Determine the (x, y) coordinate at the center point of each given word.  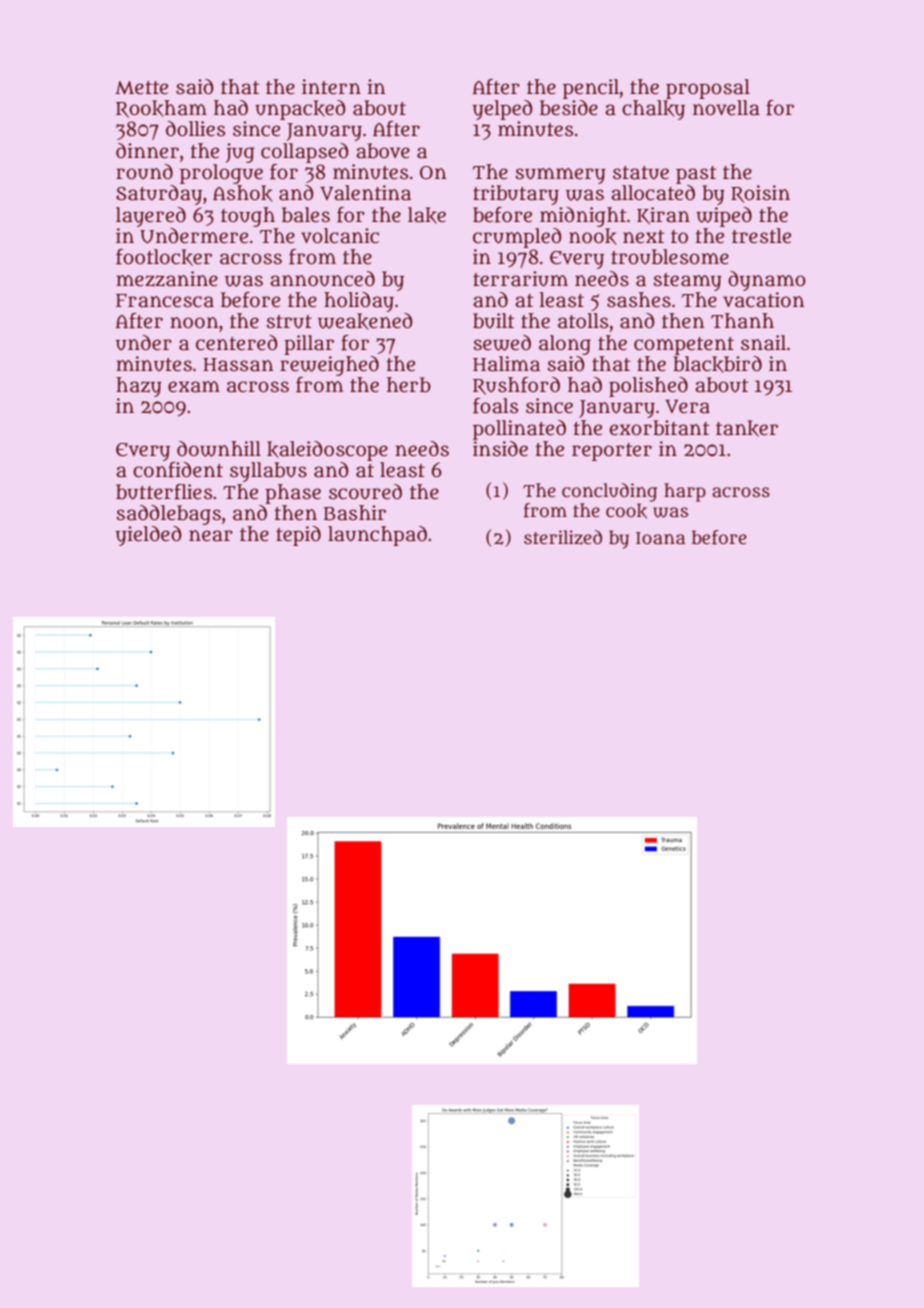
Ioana (660, 538)
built (494, 321)
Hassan (238, 365)
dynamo (767, 281)
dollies (195, 129)
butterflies (164, 492)
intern (331, 87)
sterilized (563, 537)
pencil (591, 89)
